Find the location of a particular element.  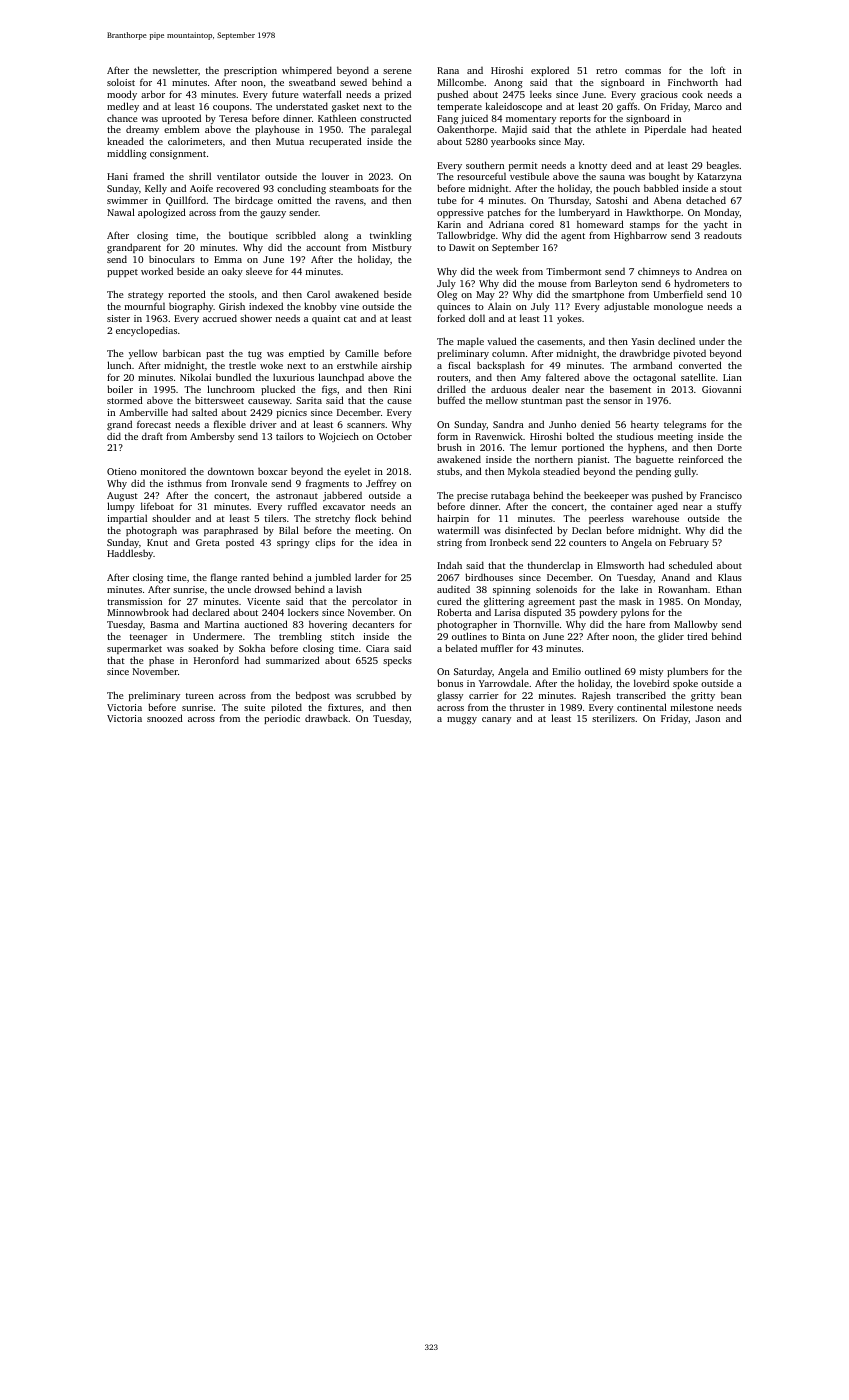

Umberfield is located at coordinates (678, 294).
